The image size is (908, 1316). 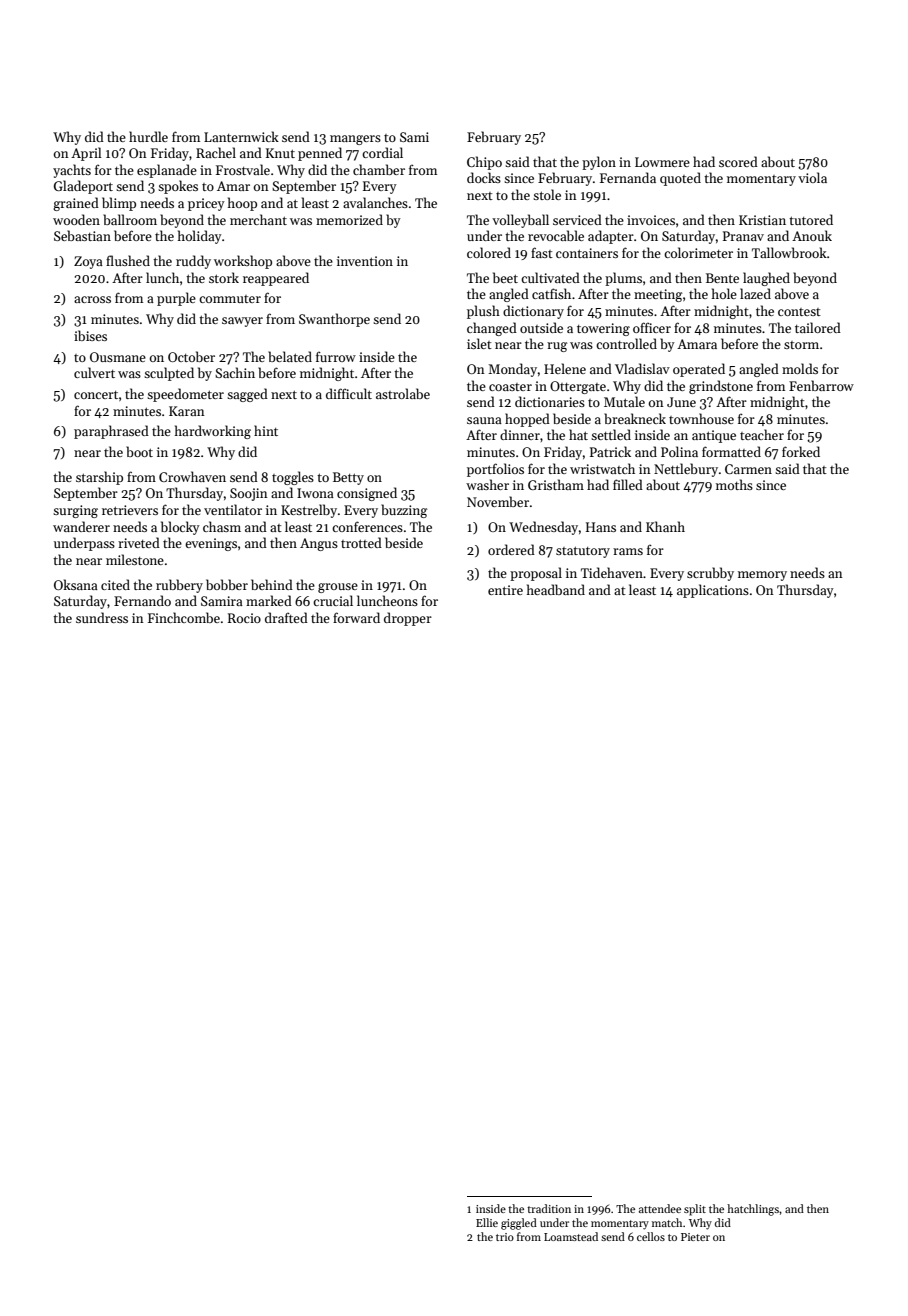 I want to click on Carmen, so click(x=748, y=469).
